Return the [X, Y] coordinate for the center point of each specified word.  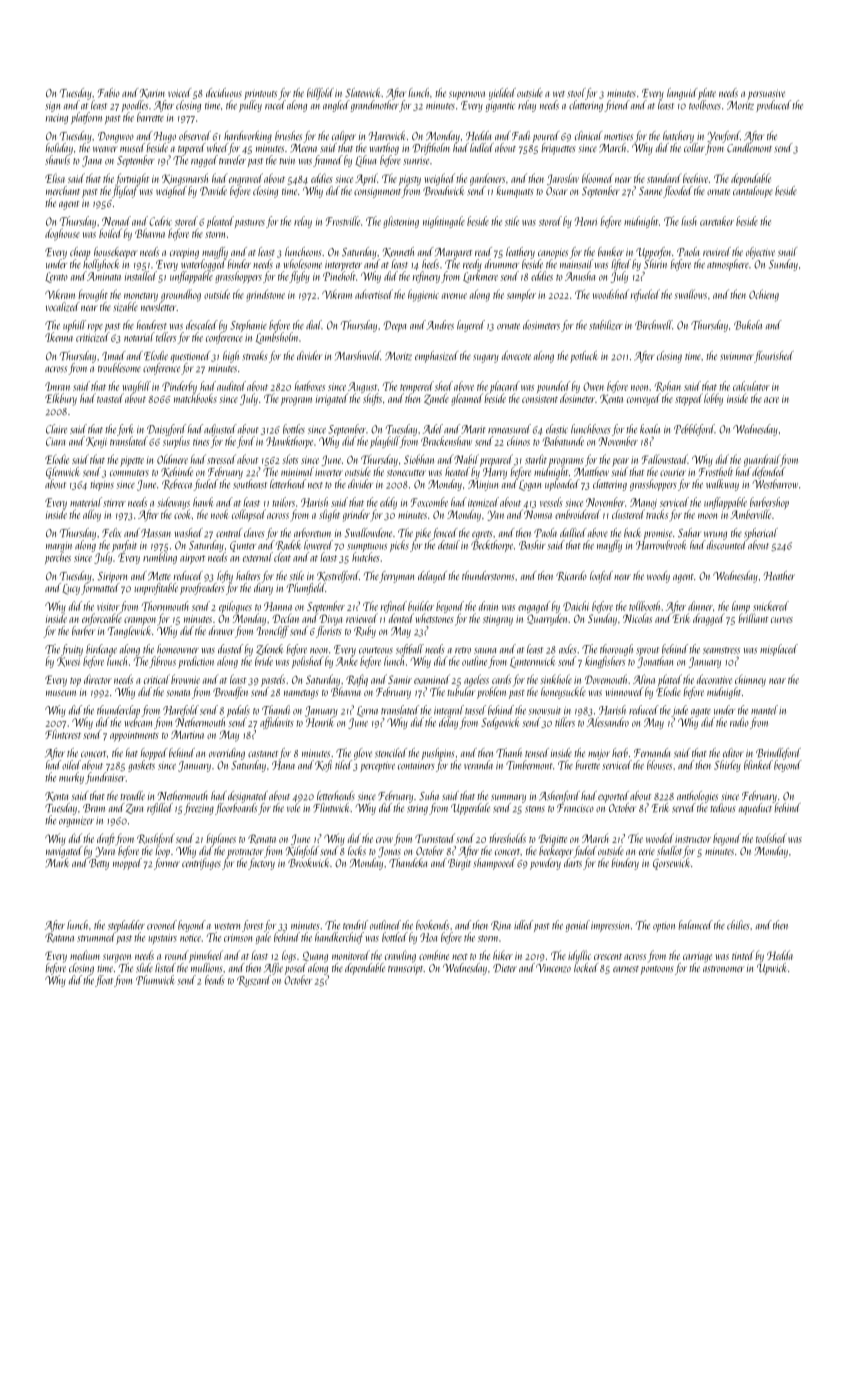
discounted [727, 545]
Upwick [771, 969]
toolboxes [705, 105]
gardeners [487, 179]
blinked [758, 765]
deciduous [224, 93]
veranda [478, 765]
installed [141, 276]
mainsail [576, 264]
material [86, 502]
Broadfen [230, 693]
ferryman [396, 577]
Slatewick [363, 93]
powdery [545, 864]
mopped [127, 864]
